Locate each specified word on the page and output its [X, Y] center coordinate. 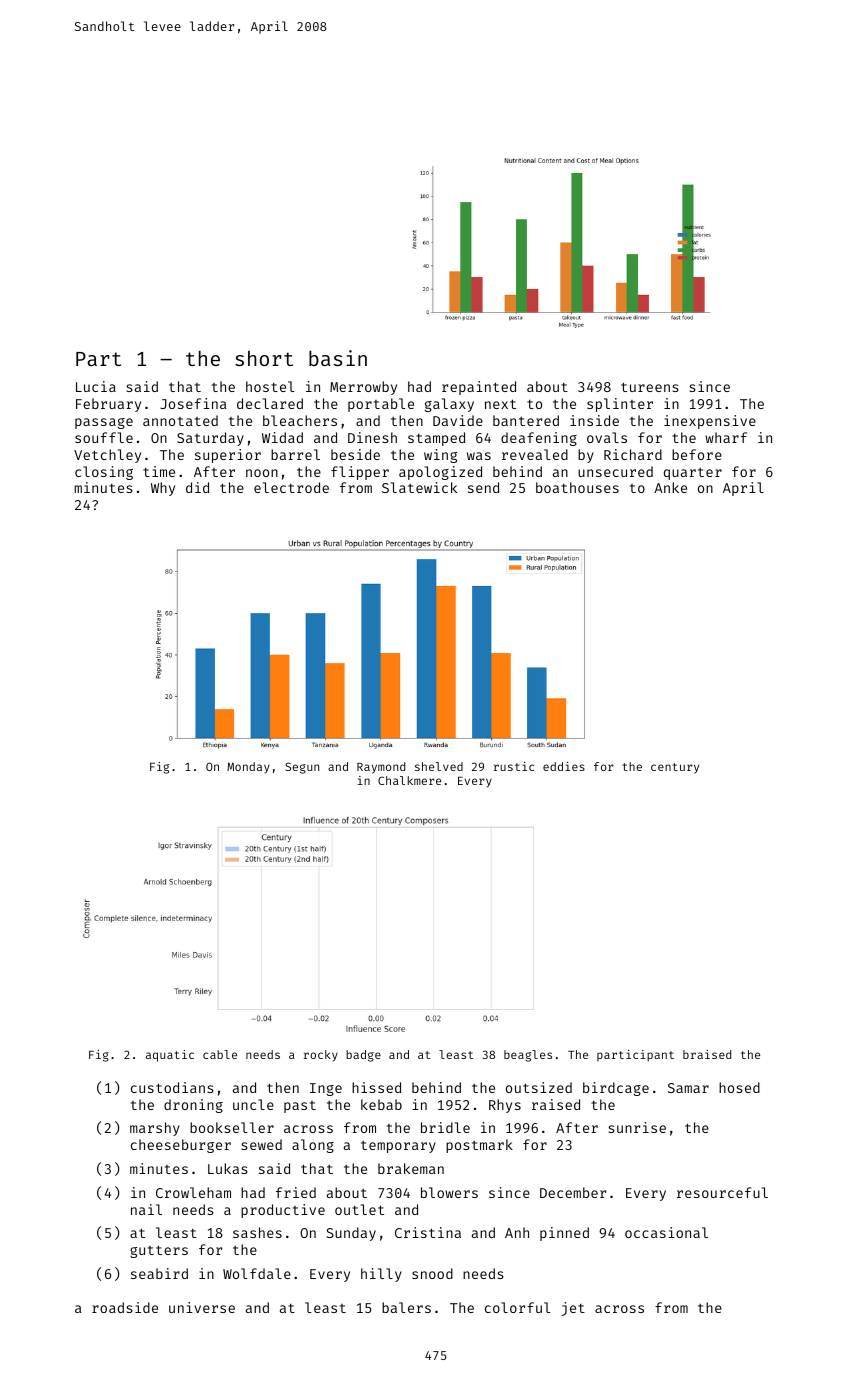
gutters [159, 1251]
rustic [514, 766]
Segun [302, 768]
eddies [564, 766]
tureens [650, 387]
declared [270, 403]
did [197, 487]
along [313, 1146]
